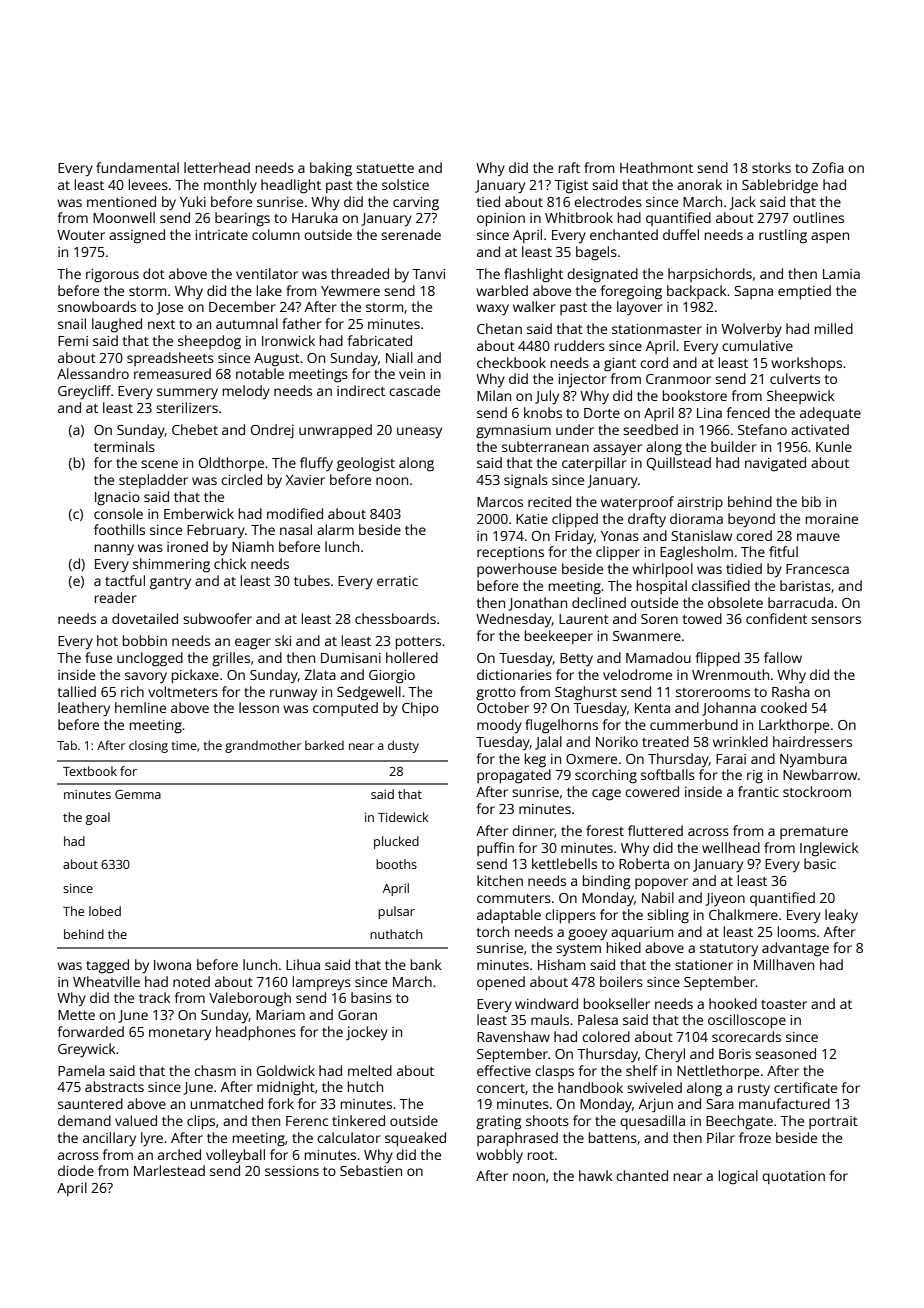  Describe the element at coordinates (172, 373) in the image. I see `remeasured` at that location.
